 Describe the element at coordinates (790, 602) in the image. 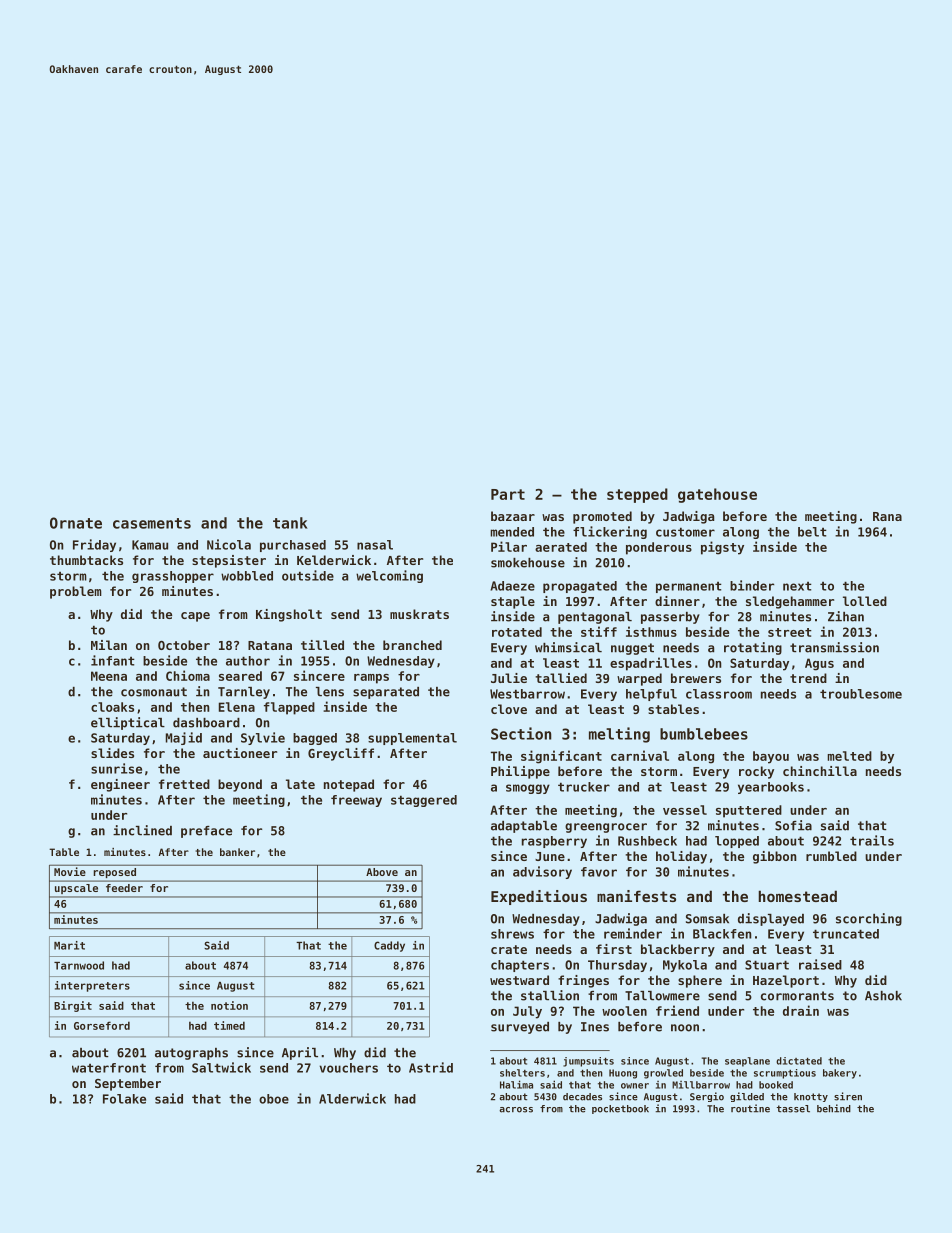

I see `sledgehammer` at that location.
